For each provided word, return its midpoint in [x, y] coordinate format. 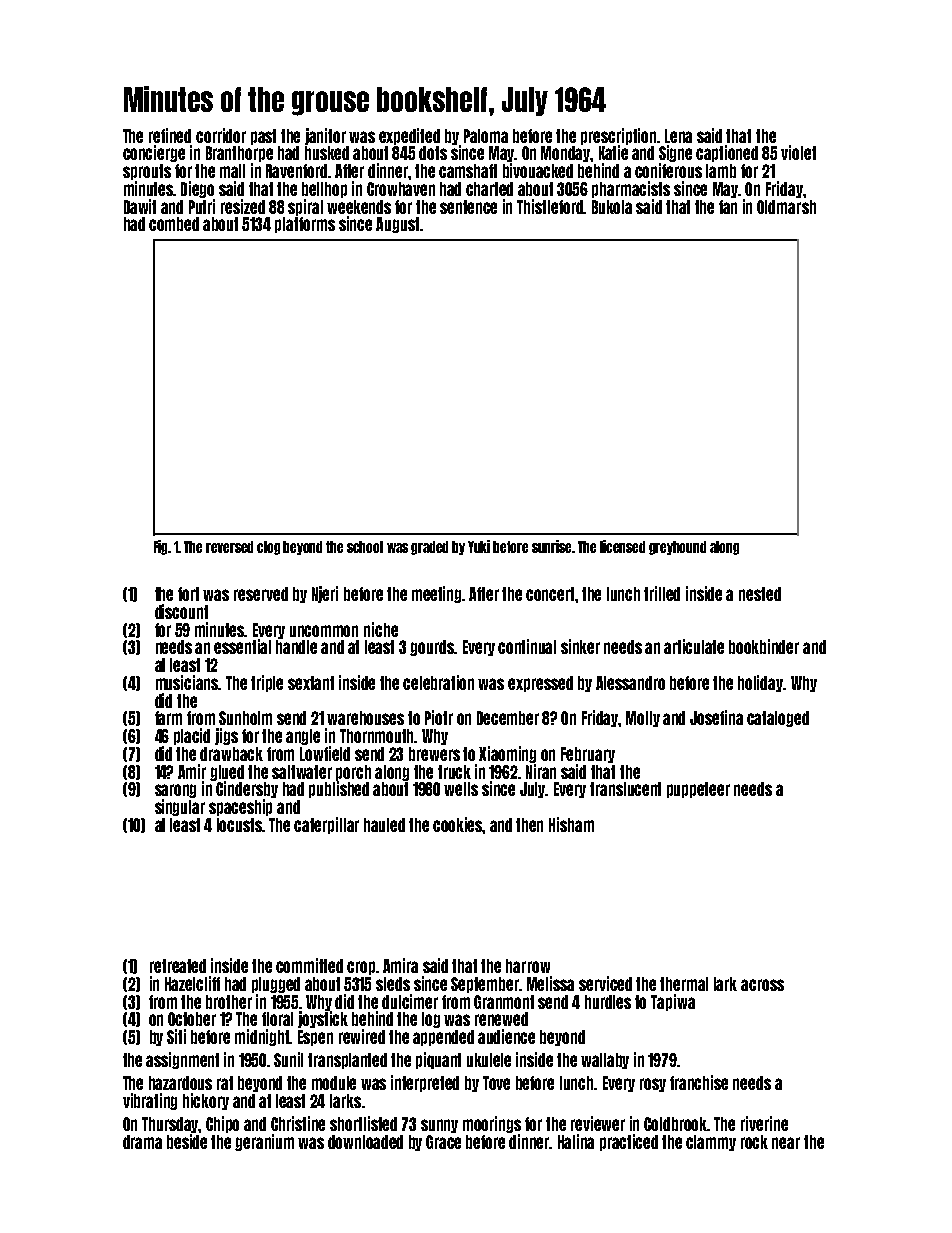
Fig [160, 547]
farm [168, 718]
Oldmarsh [786, 207]
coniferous [668, 170]
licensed [622, 546]
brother [229, 1002]
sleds [393, 984]
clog [268, 548]
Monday [566, 154]
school [365, 547]
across [762, 985]
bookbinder [764, 646]
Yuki [479, 546]
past [263, 137]
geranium [264, 1142]
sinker [580, 646]
